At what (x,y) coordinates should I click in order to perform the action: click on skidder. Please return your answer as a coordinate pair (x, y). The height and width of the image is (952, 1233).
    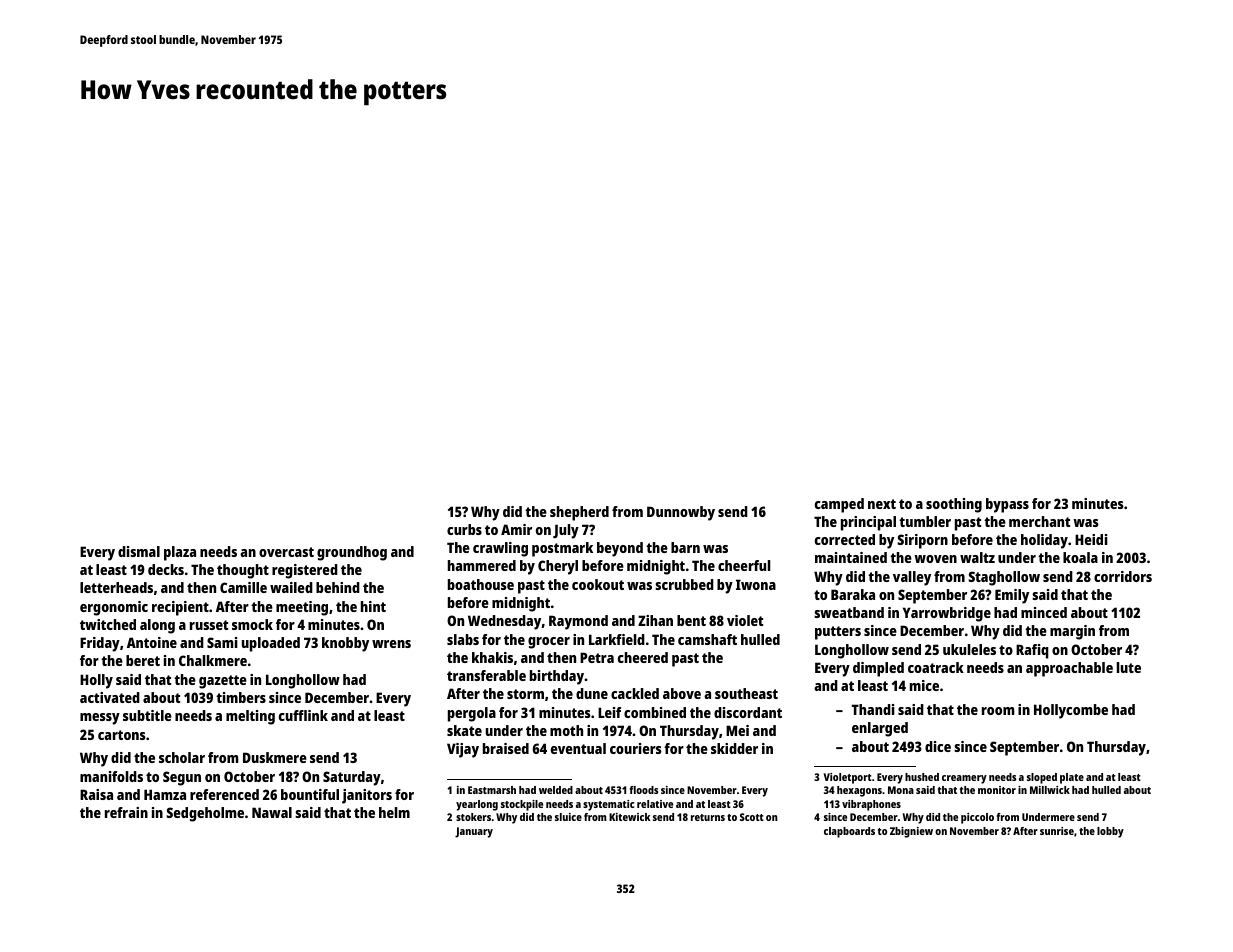
    Looking at the image, I should click on (734, 748).
